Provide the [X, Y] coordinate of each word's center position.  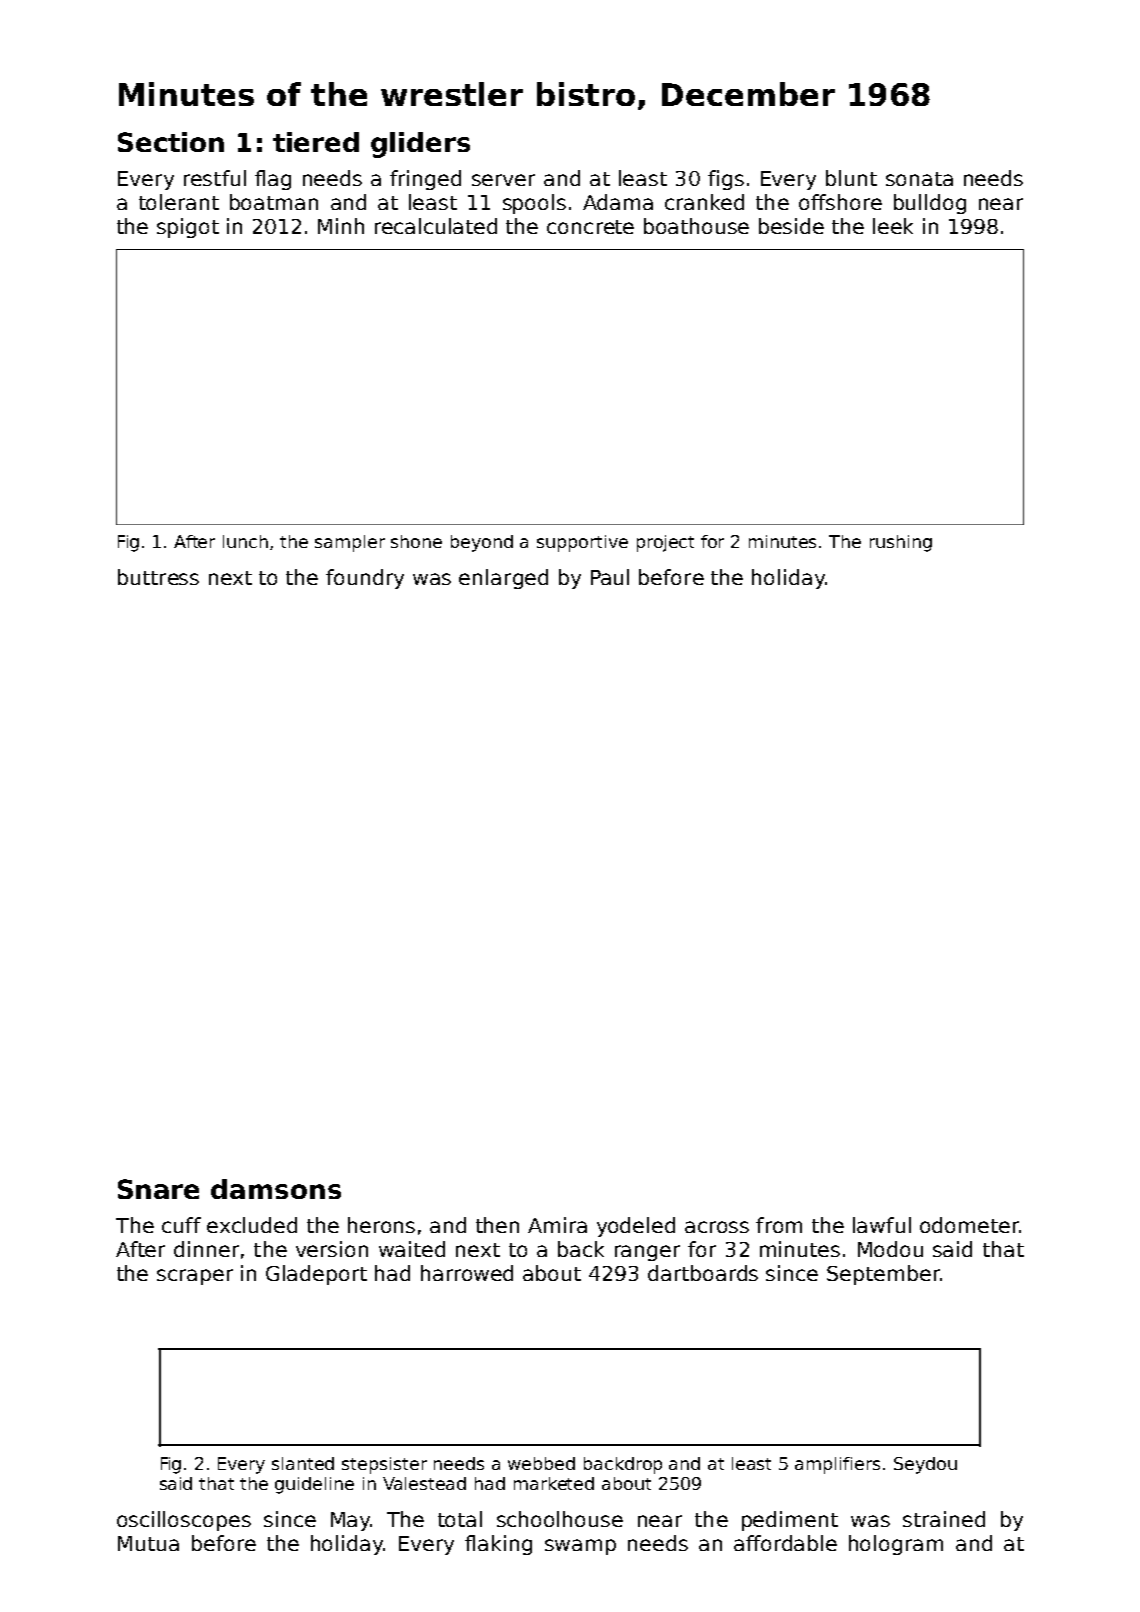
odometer [969, 1225]
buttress [158, 577]
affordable [785, 1543]
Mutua [148, 1543]
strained [944, 1519]
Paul [610, 577]
